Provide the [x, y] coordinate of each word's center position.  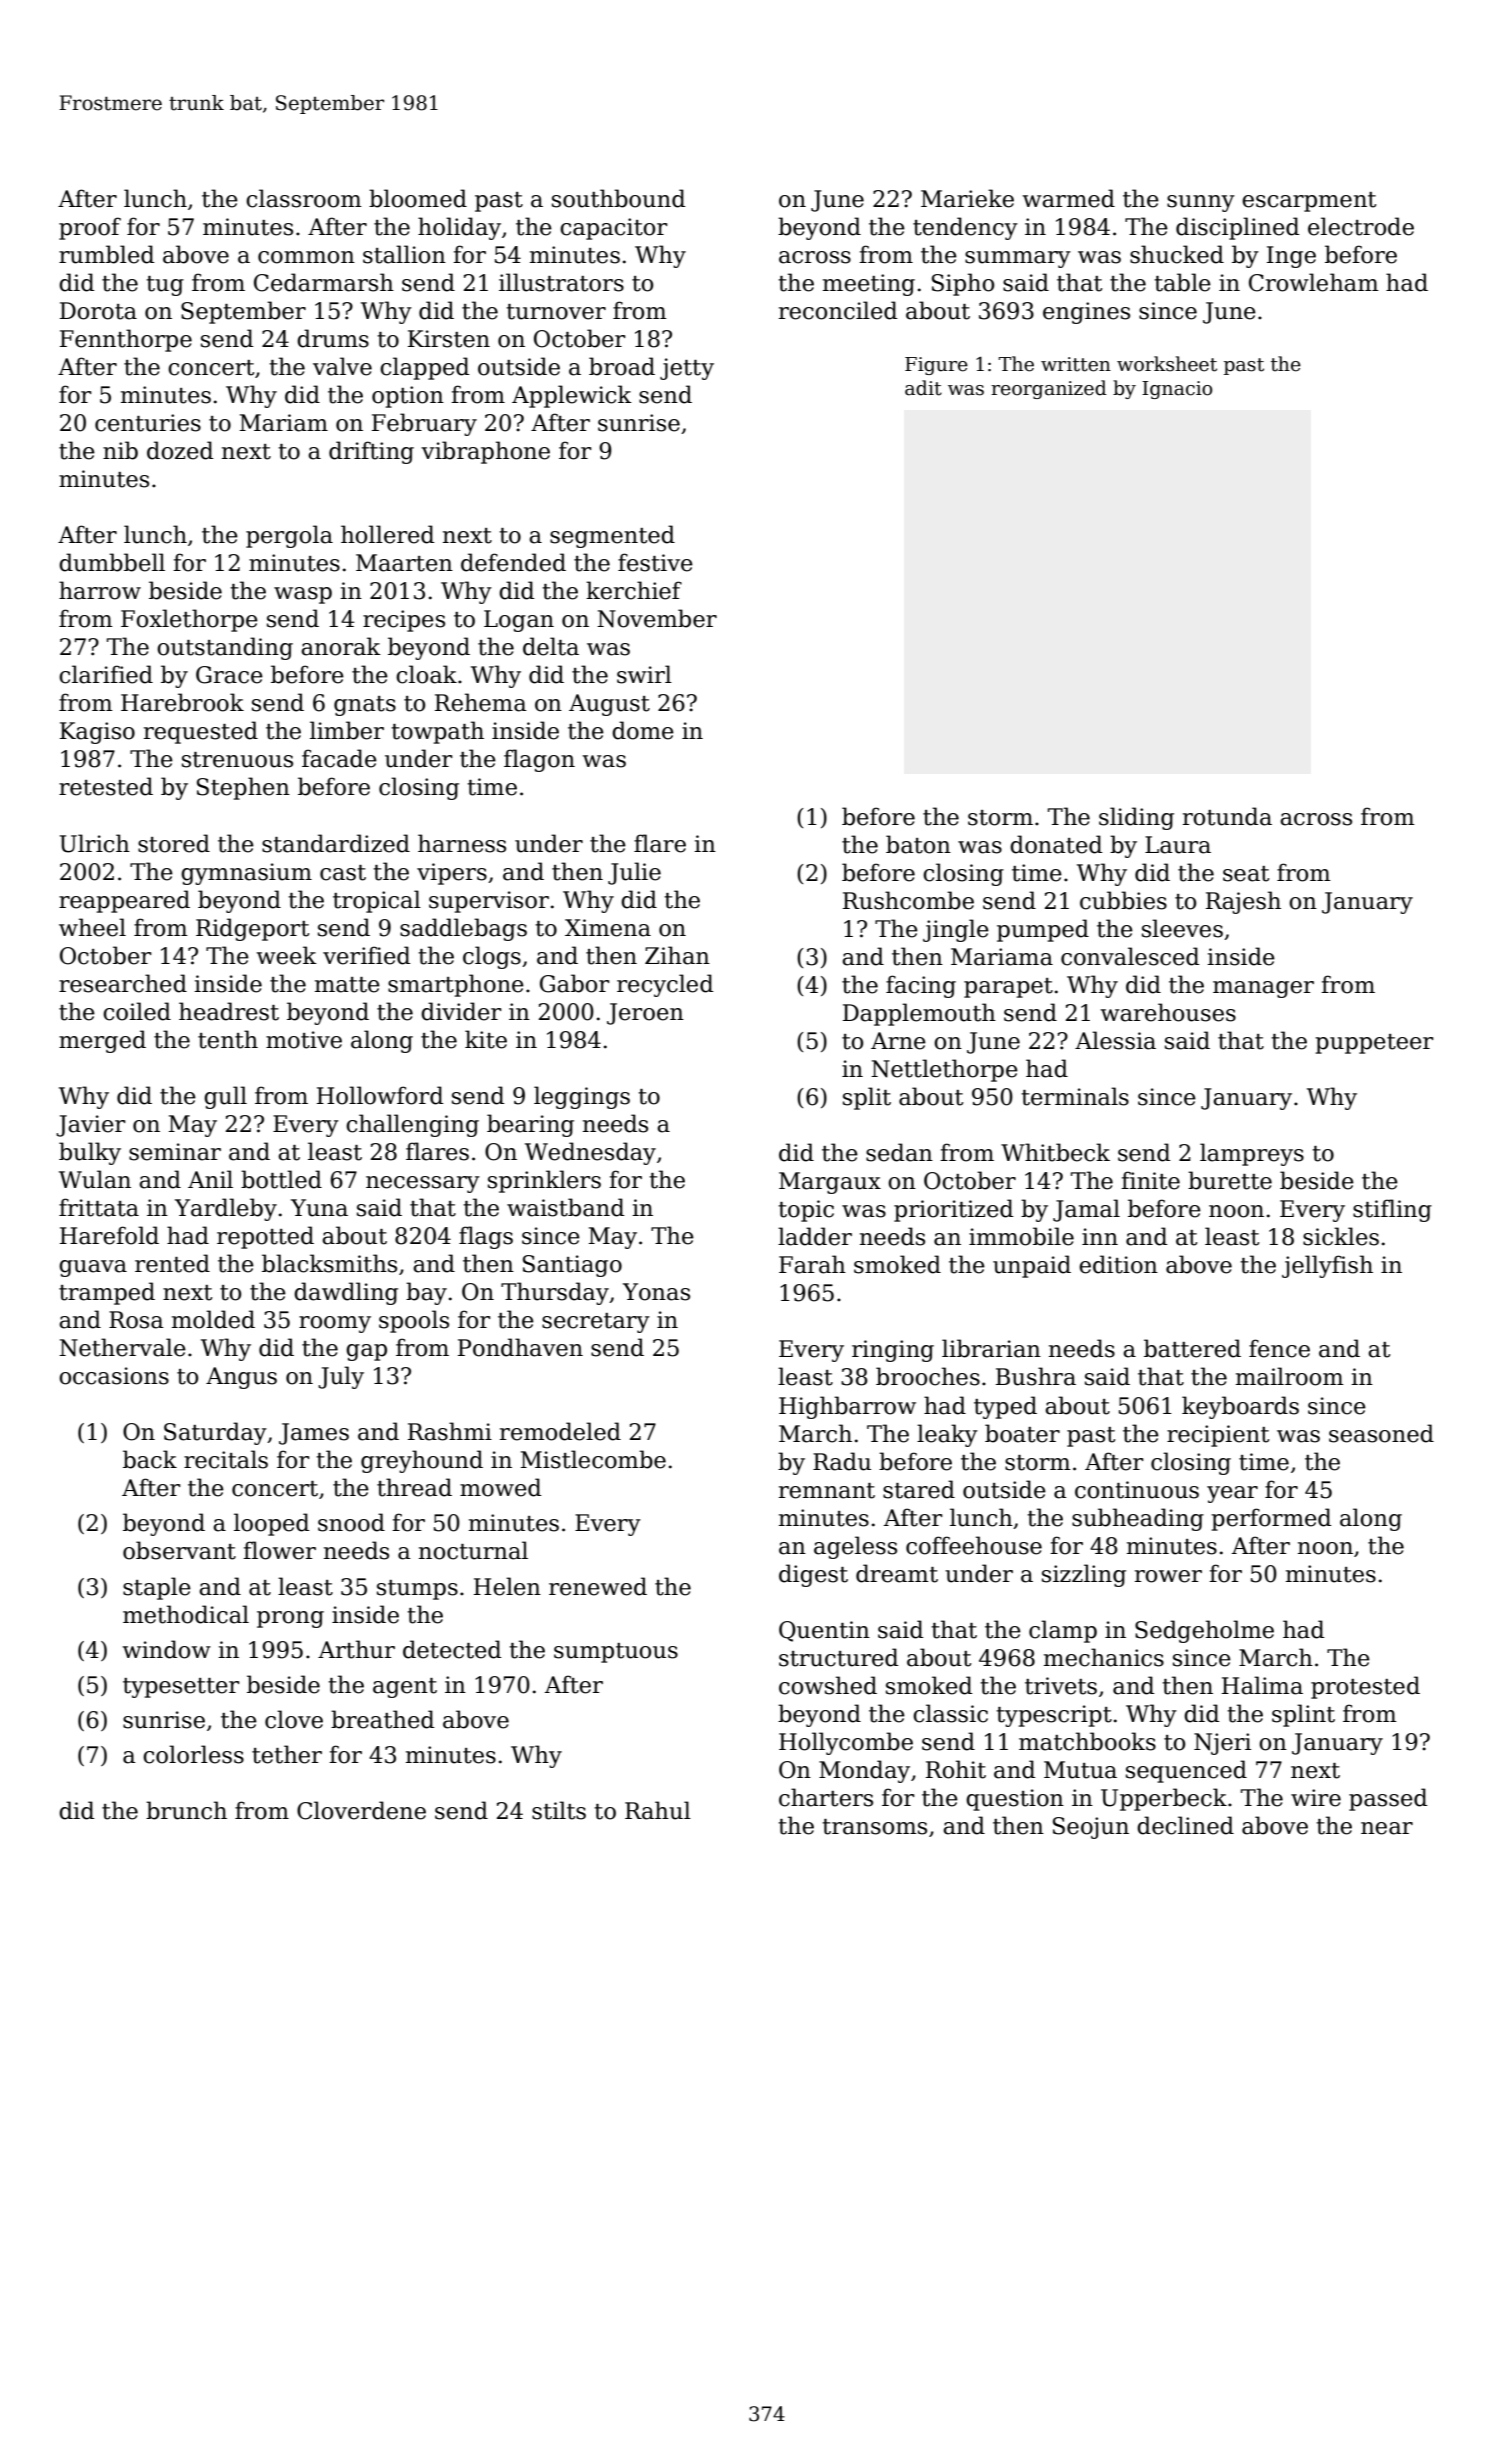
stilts [559, 1810]
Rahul [658, 1810]
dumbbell [112, 562]
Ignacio [1177, 390]
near [1387, 1828]
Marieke [967, 198]
